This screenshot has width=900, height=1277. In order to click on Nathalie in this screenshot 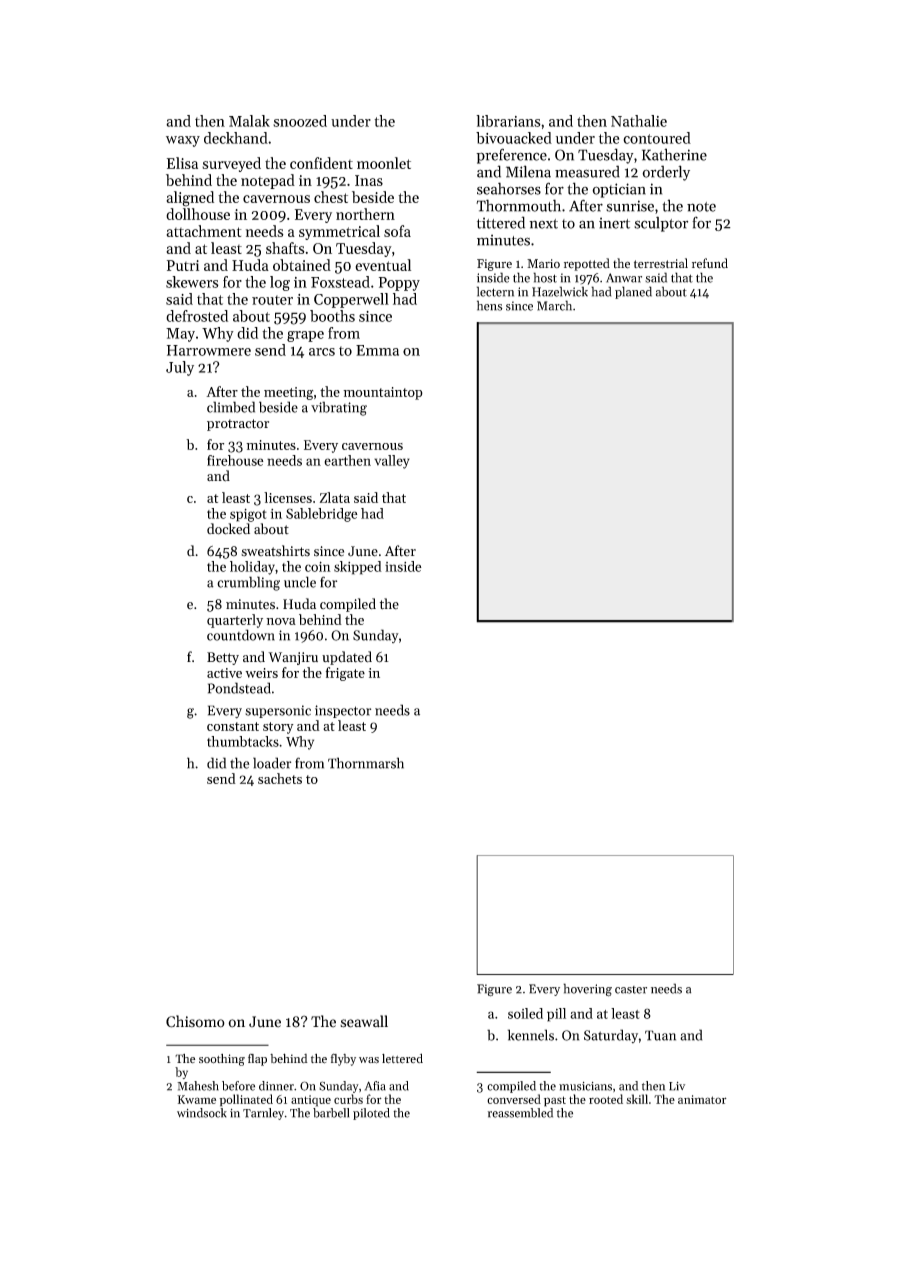, I will do `click(639, 121)`.
